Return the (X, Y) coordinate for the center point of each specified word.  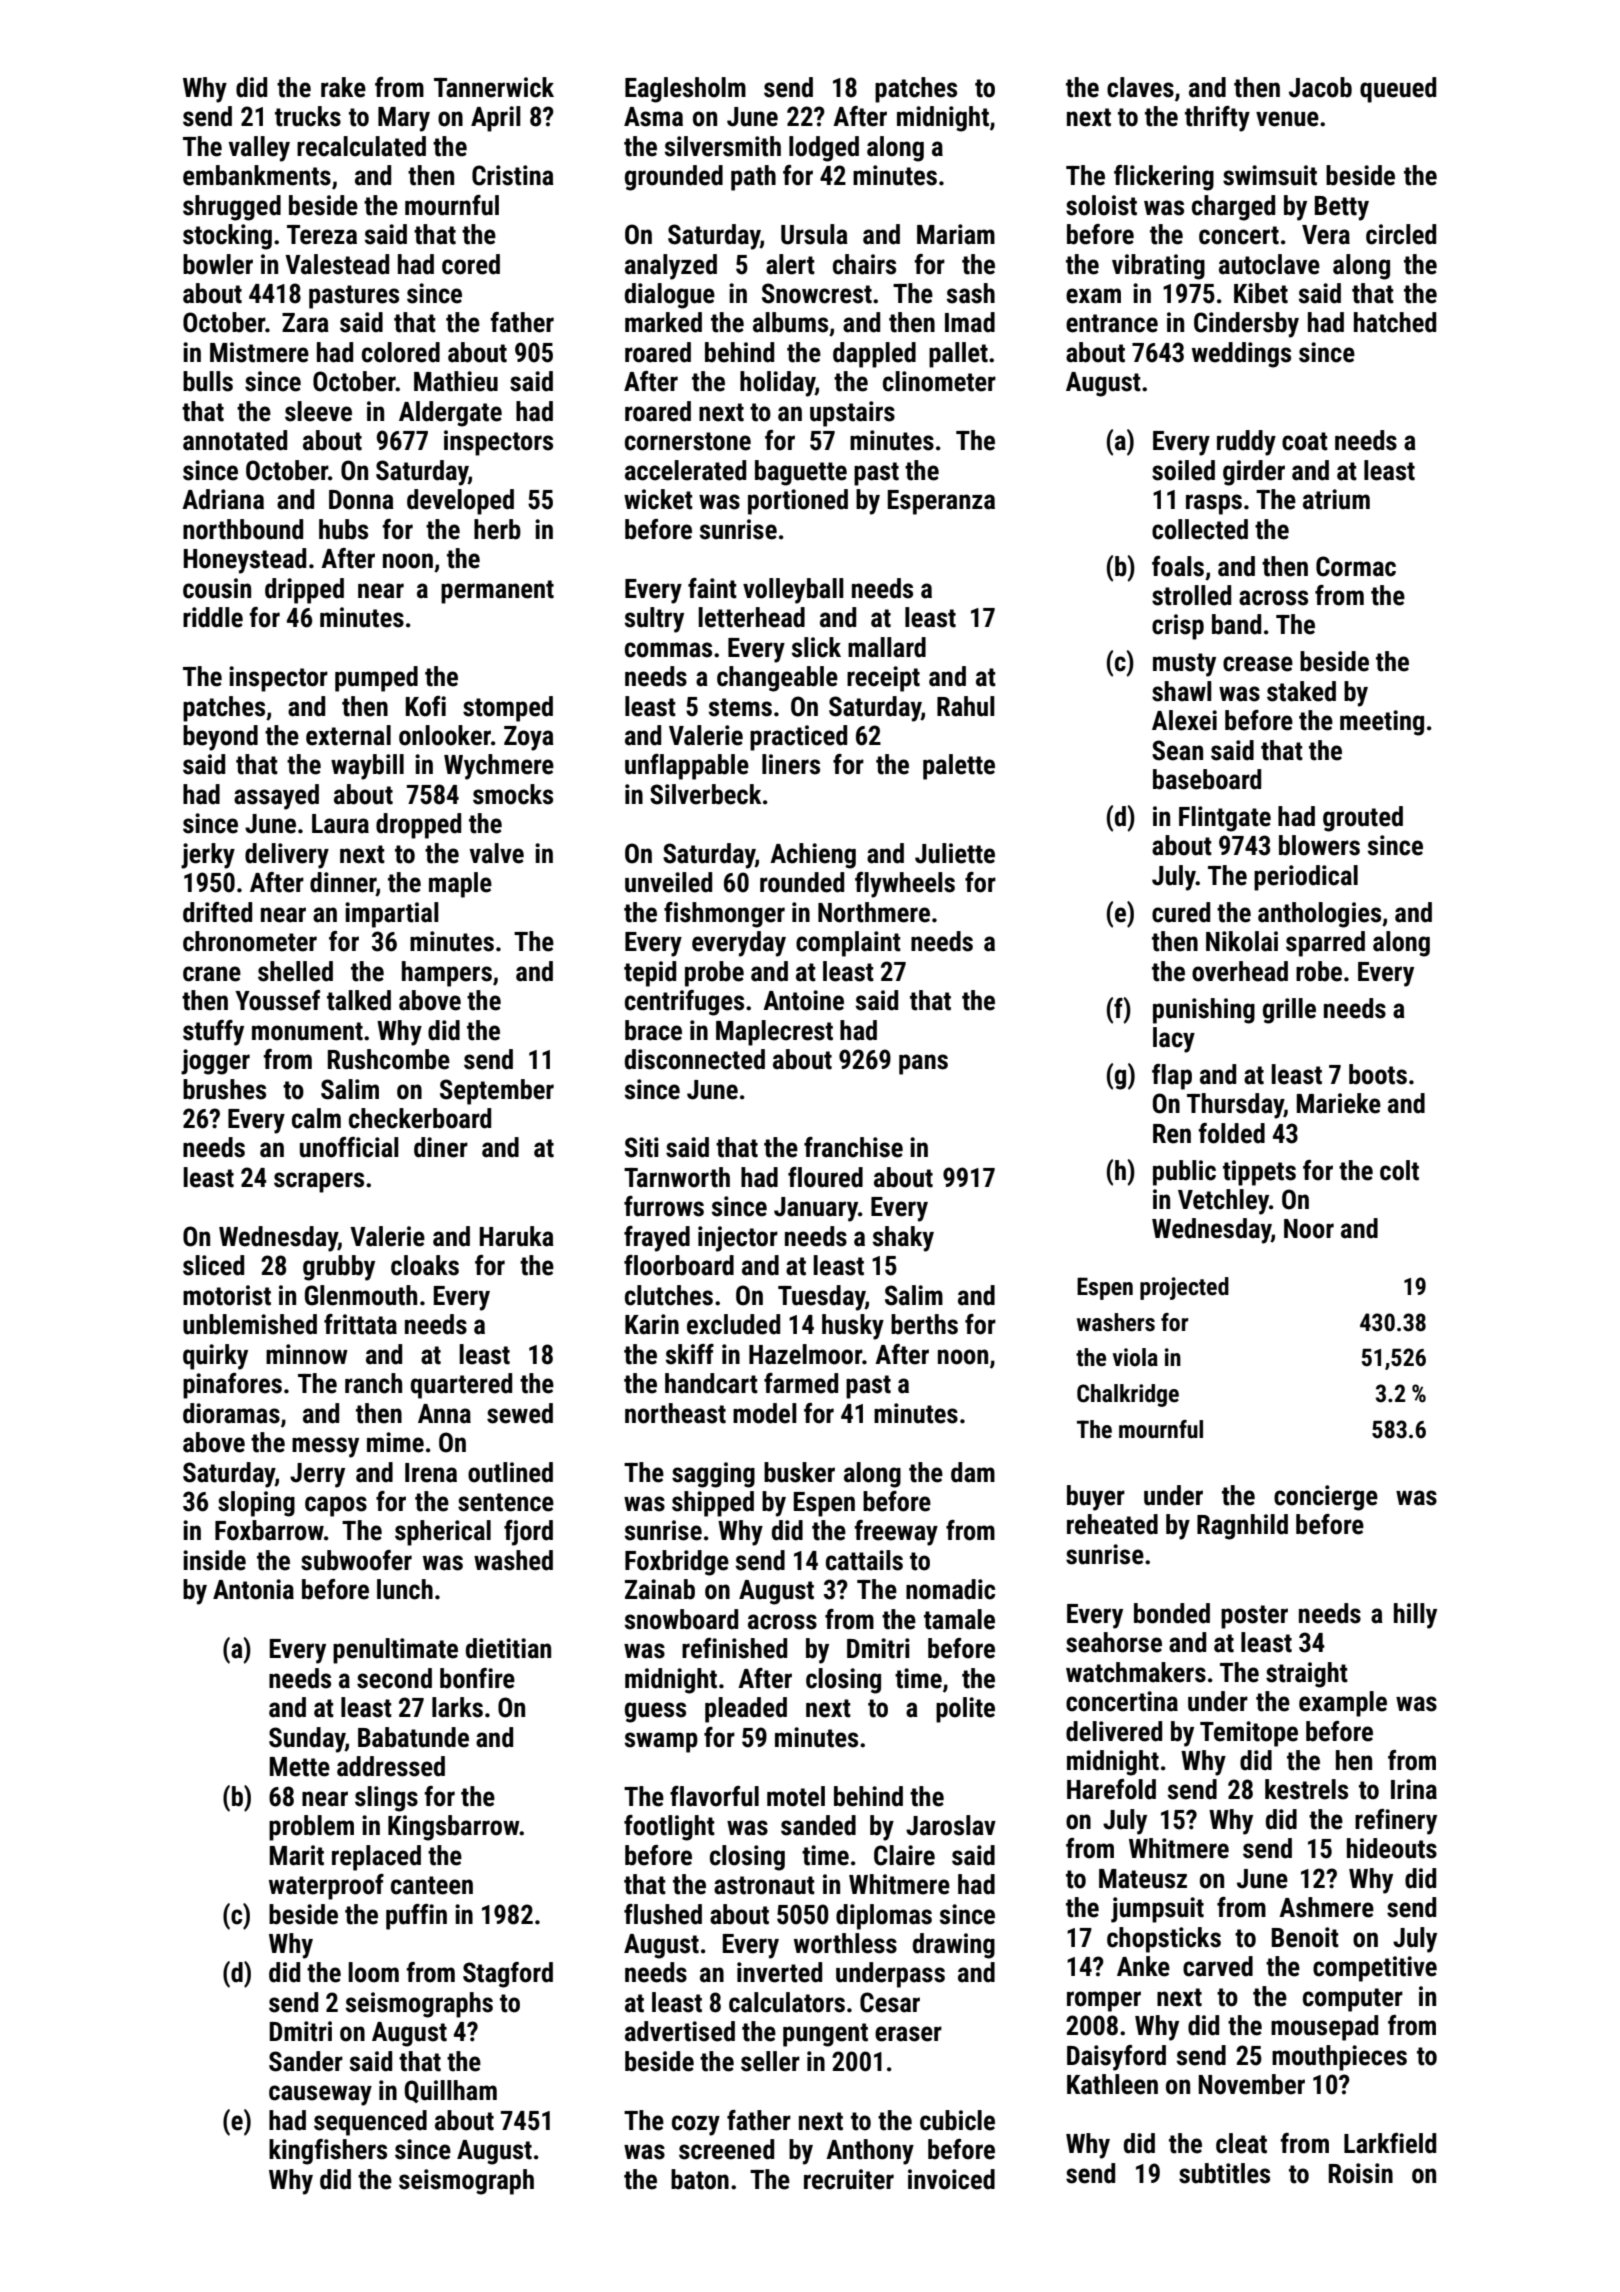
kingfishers (328, 2152)
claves (1140, 87)
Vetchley (1223, 1202)
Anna (444, 1414)
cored (471, 264)
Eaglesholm (685, 90)
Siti (642, 1147)
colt (1399, 1170)
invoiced (951, 2179)
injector (738, 1239)
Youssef (277, 1000)
